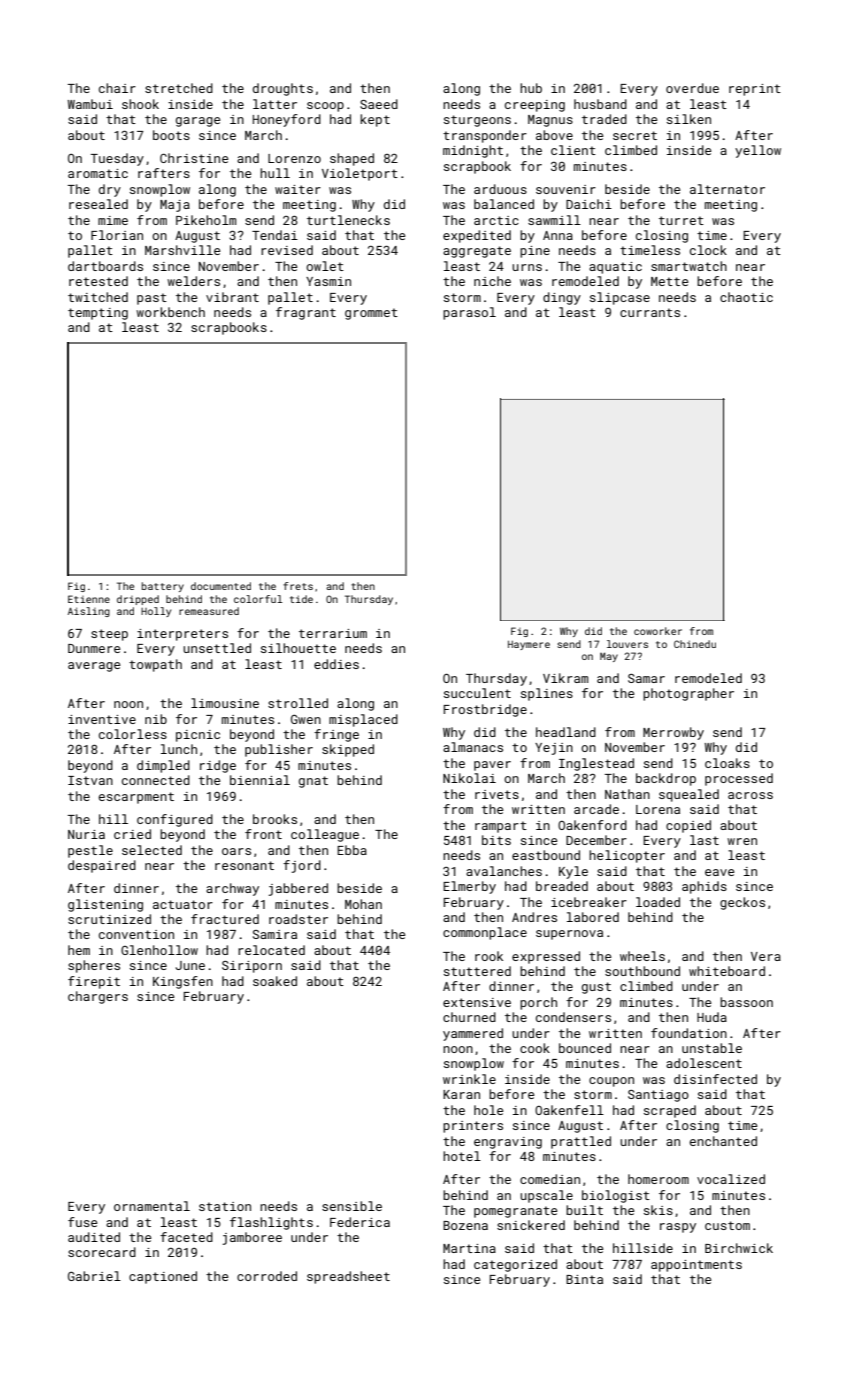 The width and height of the screenshot is (849, 1400). Describe the element at coordinates (82, 1222) in the screenshot. I see `fuse` at that location.
